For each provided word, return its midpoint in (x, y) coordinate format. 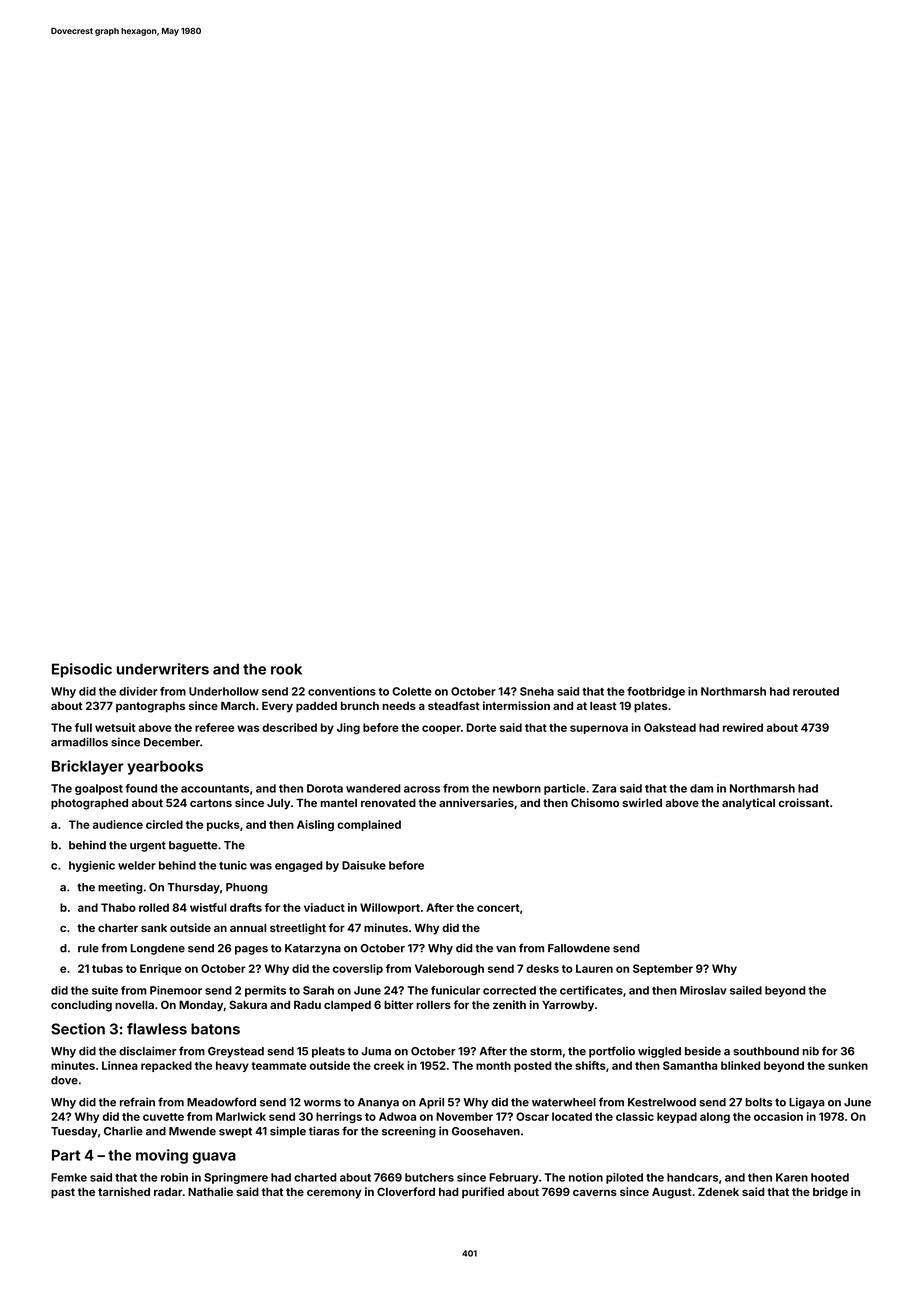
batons (215, 1029)
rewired (743, 727)
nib (811, 1051)
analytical (748, 804)
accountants (215, 789)
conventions (342, 691)
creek (389, 1065)
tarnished (124, 1191)
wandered (373, 788)
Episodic (82, 670)
